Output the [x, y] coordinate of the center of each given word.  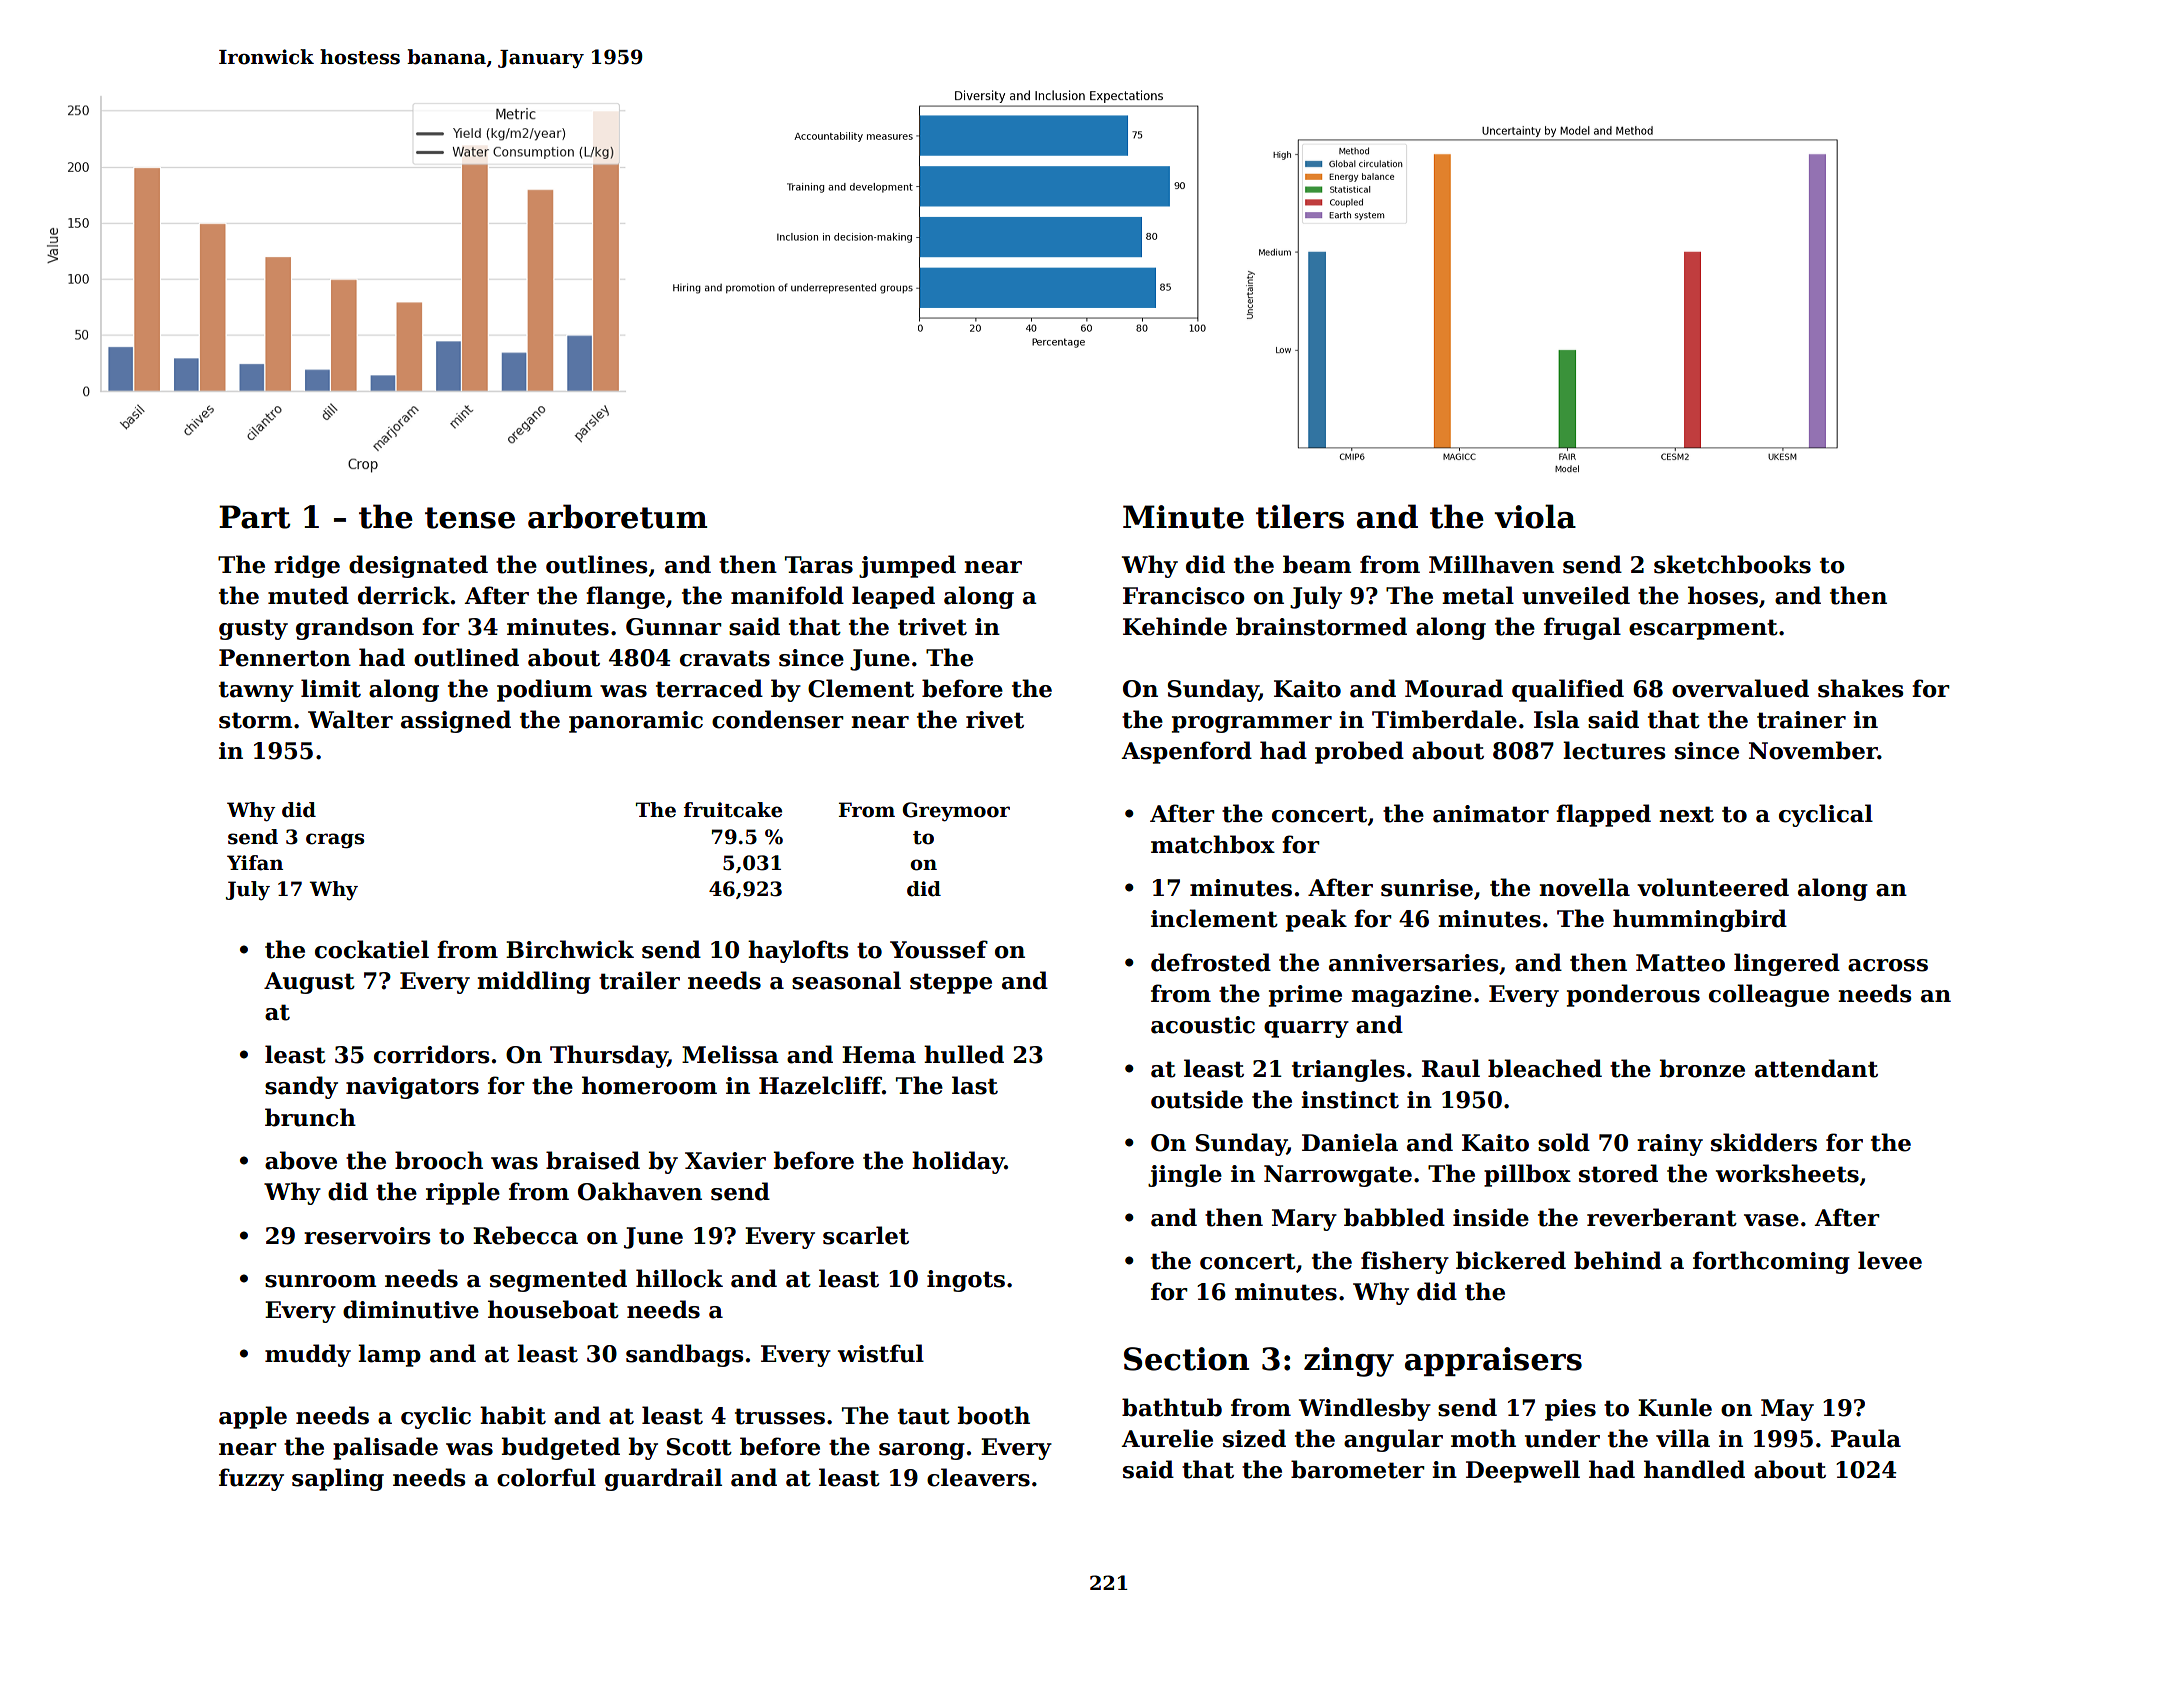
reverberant [1662, 1217]
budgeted [561, 1448]
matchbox [1213, 844]
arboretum [617, 516]
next [1686, 814]
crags [335, 841]
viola [1535, 516]
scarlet [866, 1235]
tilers [1300, 516]
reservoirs [367, 1236]
